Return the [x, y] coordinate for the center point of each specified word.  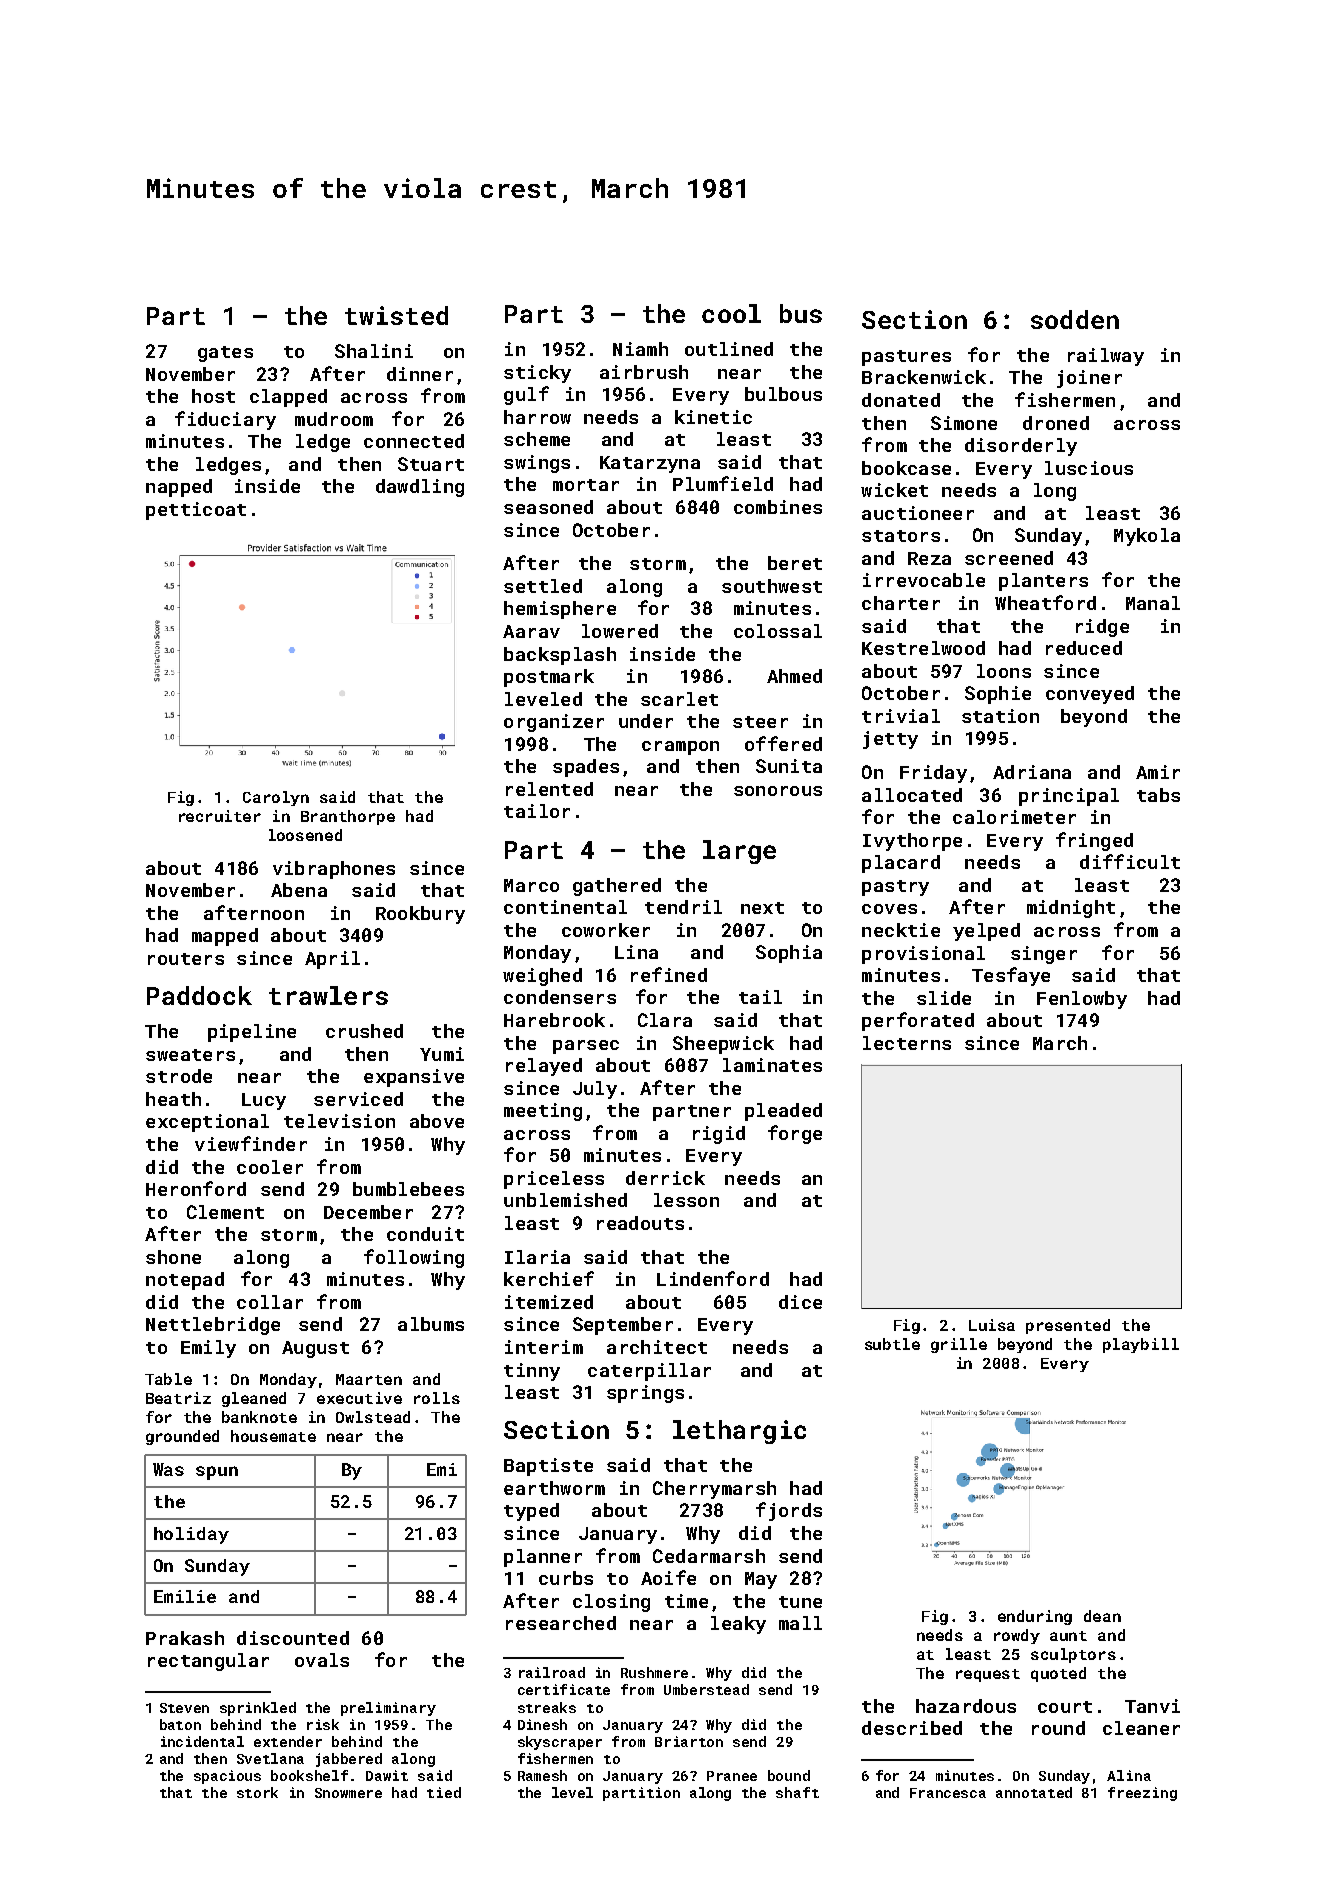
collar [270, 1302]
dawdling [420, 488]
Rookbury [420, 915]
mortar [586, 485]
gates [225, 354]
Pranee [732, 1776]
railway [1106, 357]
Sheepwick [723, 1045]
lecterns [907, 1043]
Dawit [387, 1775]
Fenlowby [1082, 1000]
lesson [686, 1200]
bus [801, 313]
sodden [1075, 319]
